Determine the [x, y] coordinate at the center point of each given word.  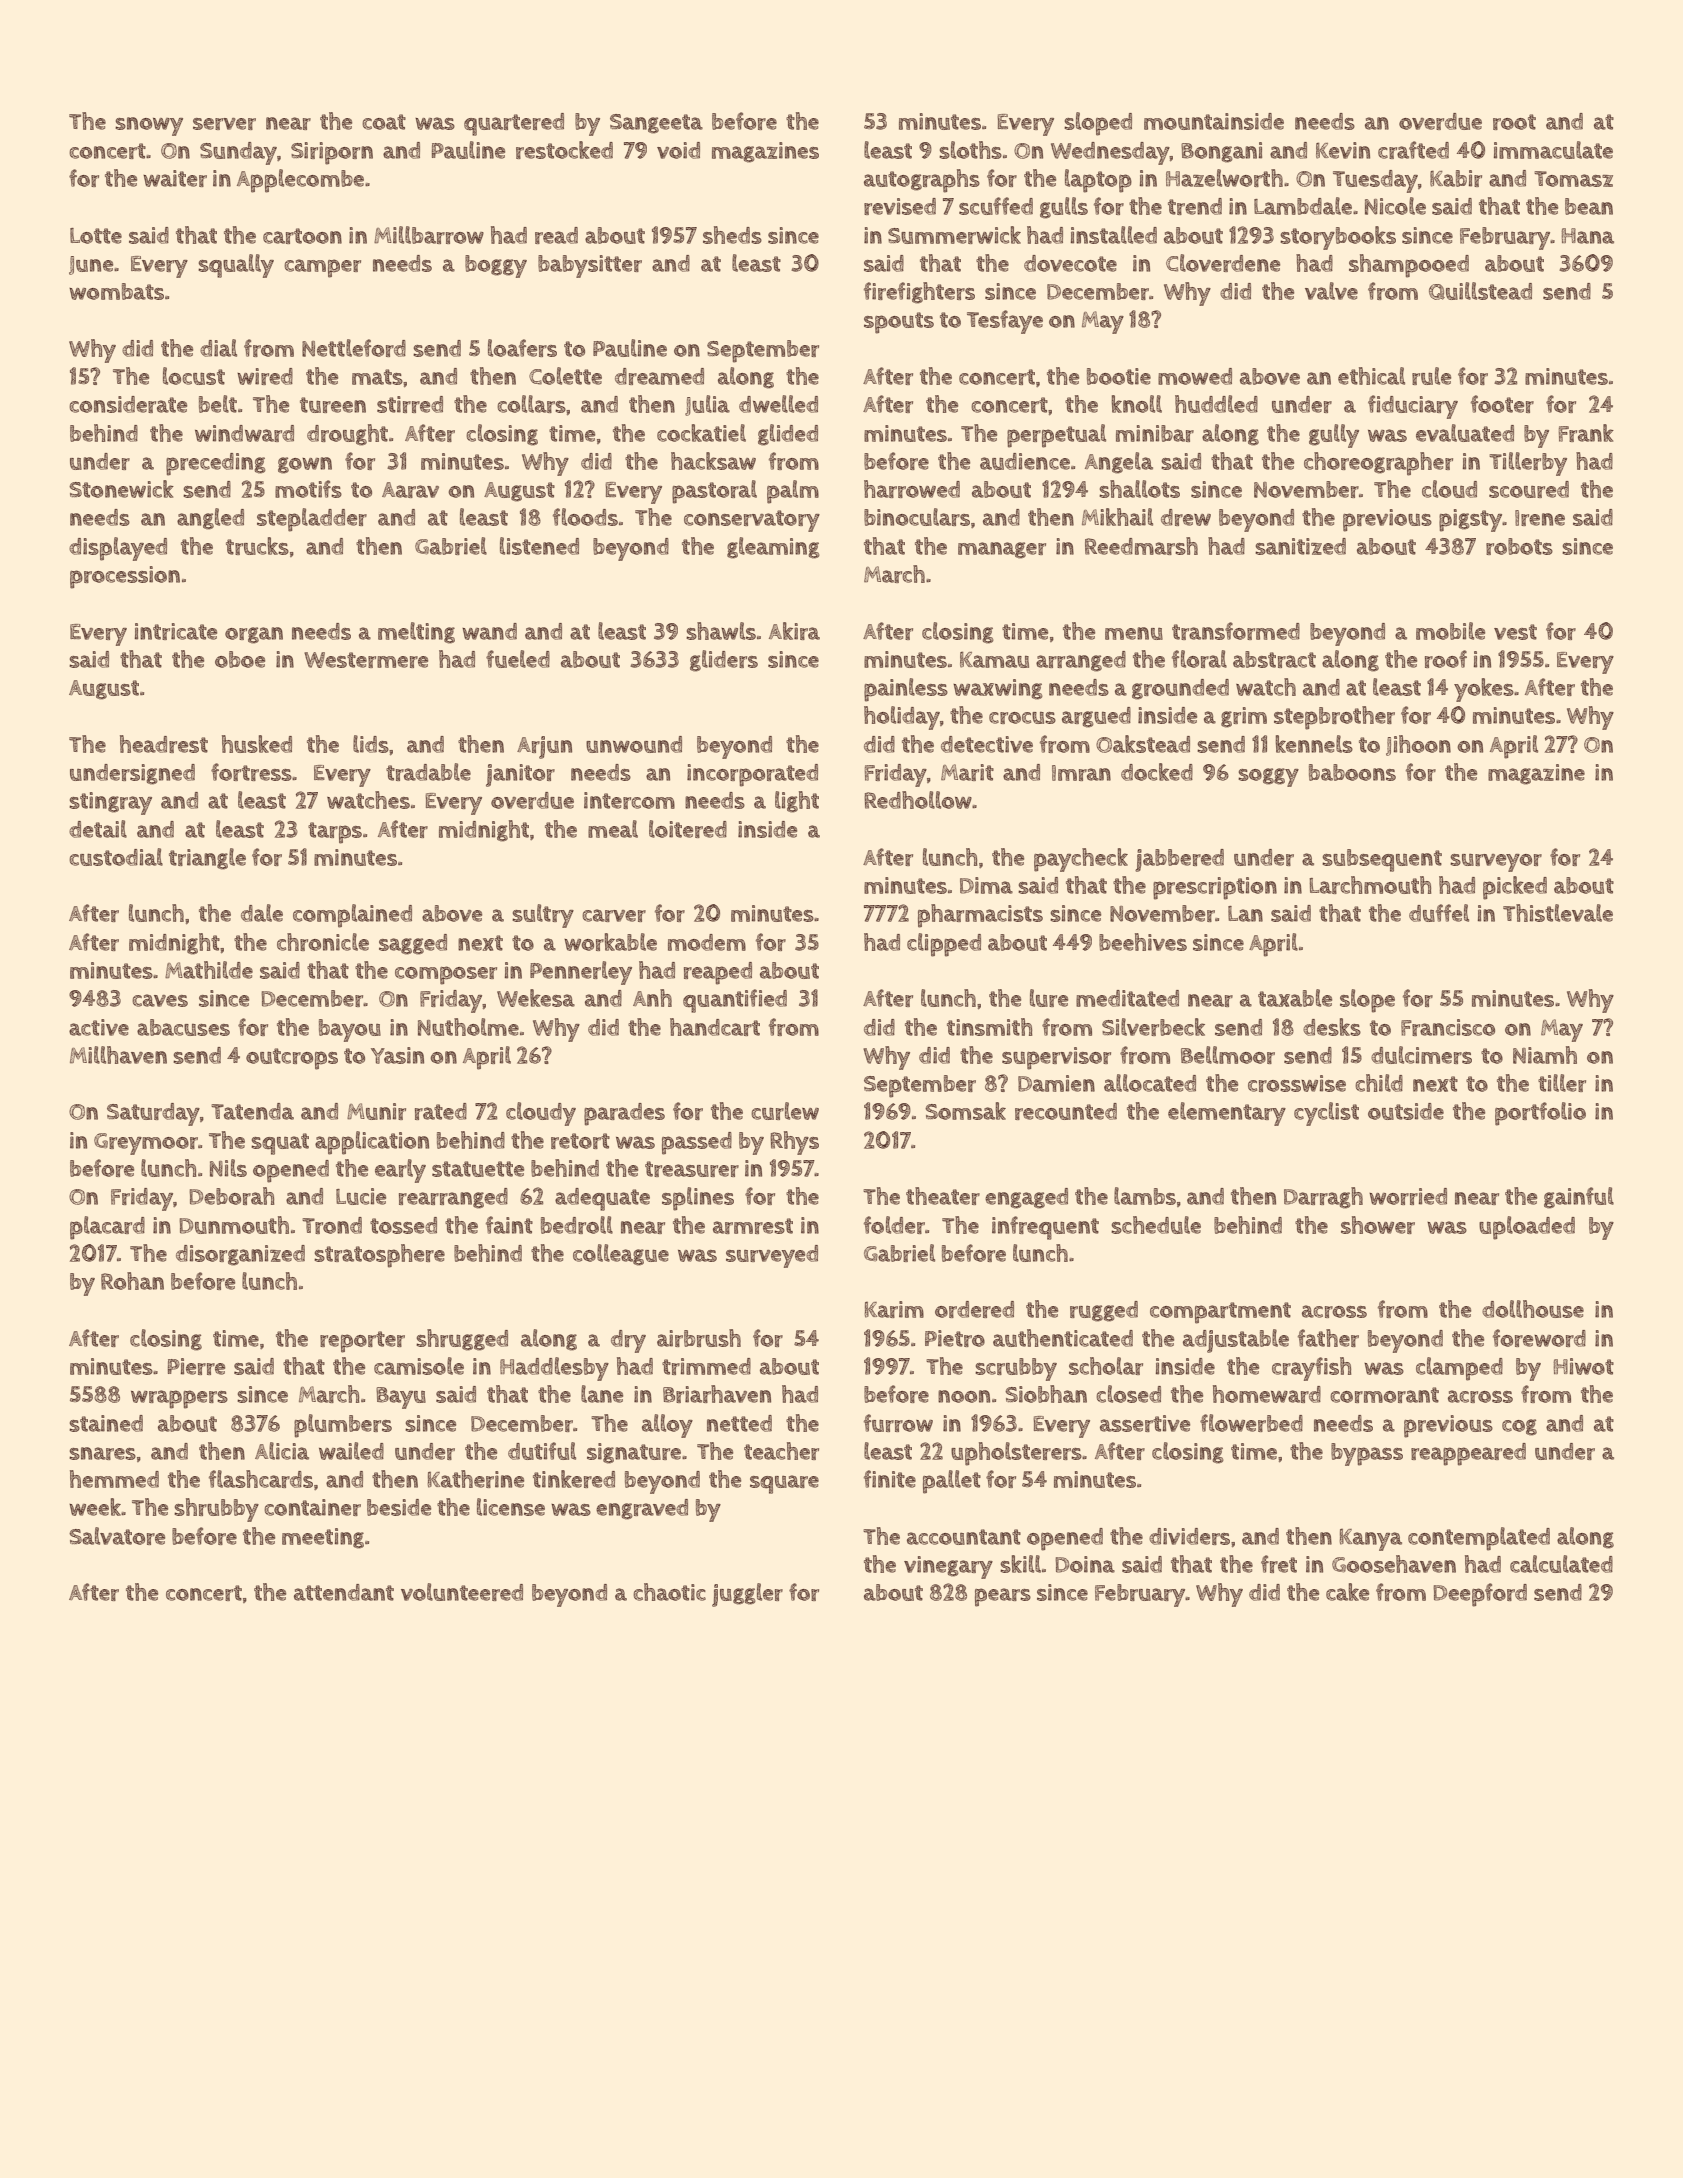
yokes [1484, 690]
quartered [514, 124]
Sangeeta [656, 124]
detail [98, 829]
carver [614, 915]
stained [106, 1423]
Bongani [1221, 152]
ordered [974, 1309]
